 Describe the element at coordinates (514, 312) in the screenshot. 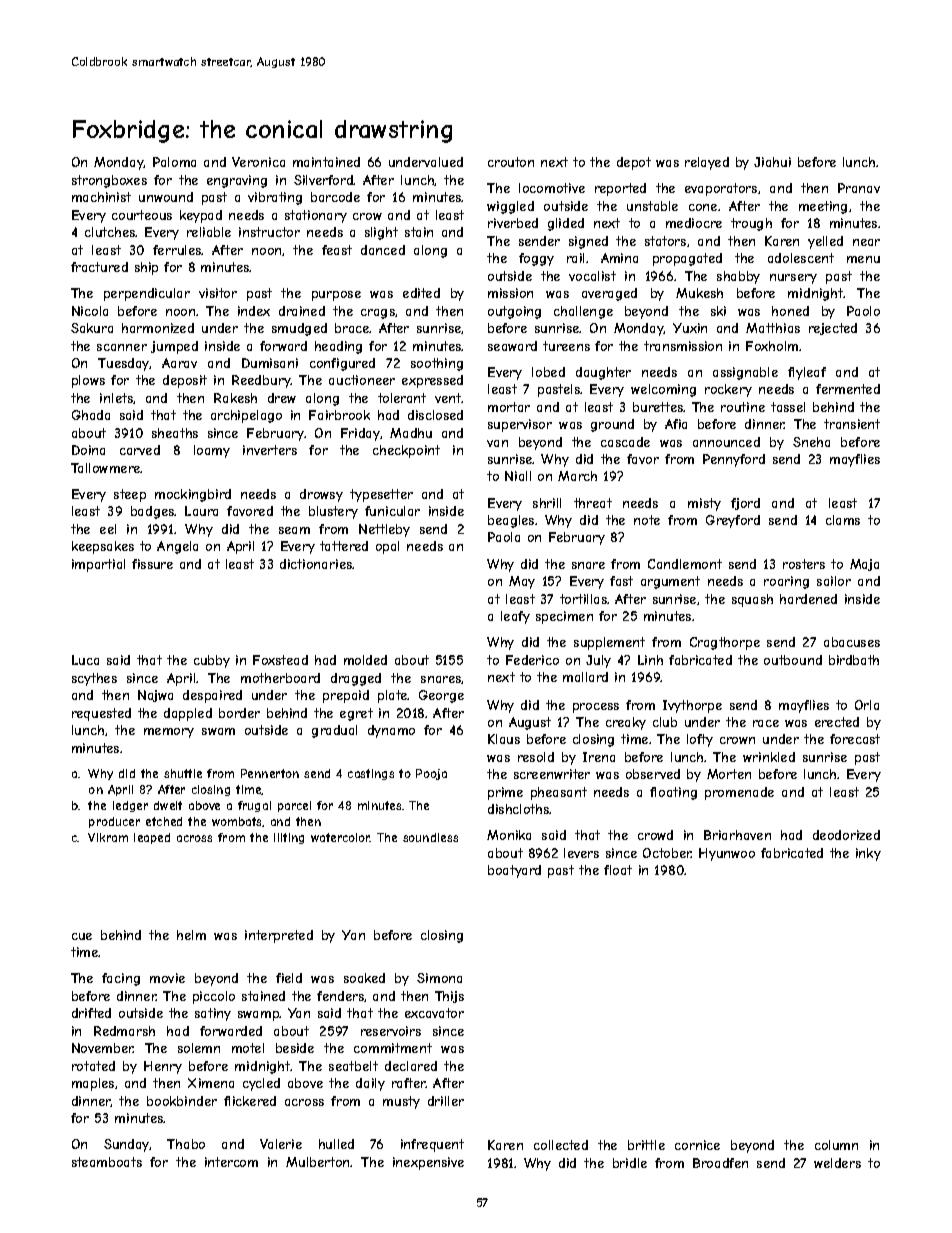

I see `outgoing` at that location.
